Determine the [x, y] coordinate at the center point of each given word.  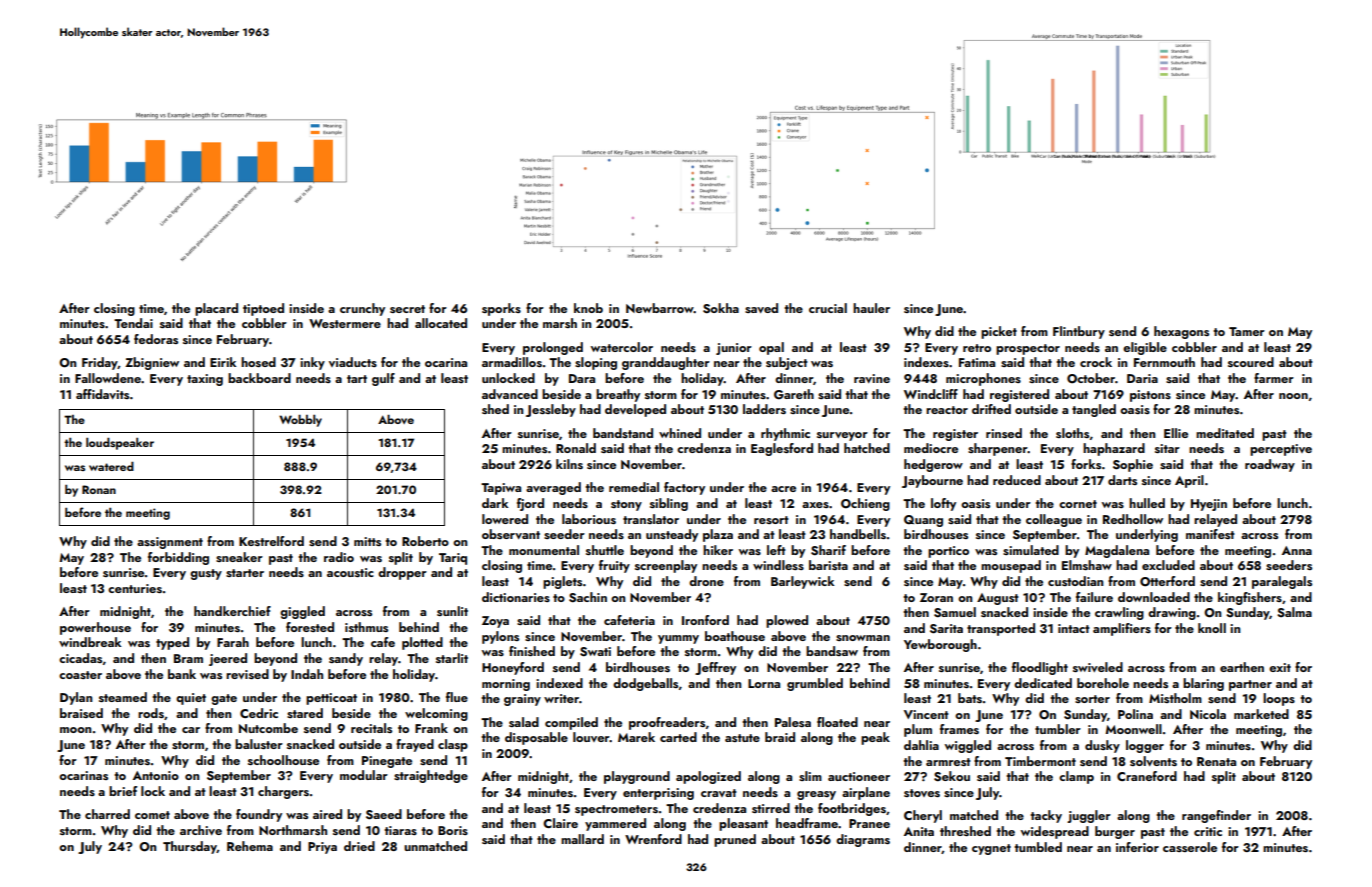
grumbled [815, 684]
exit [1280, 667]
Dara [582, 378]
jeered [228, 659]
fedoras [156, 339]
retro [977, 348]
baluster [259, 744]
